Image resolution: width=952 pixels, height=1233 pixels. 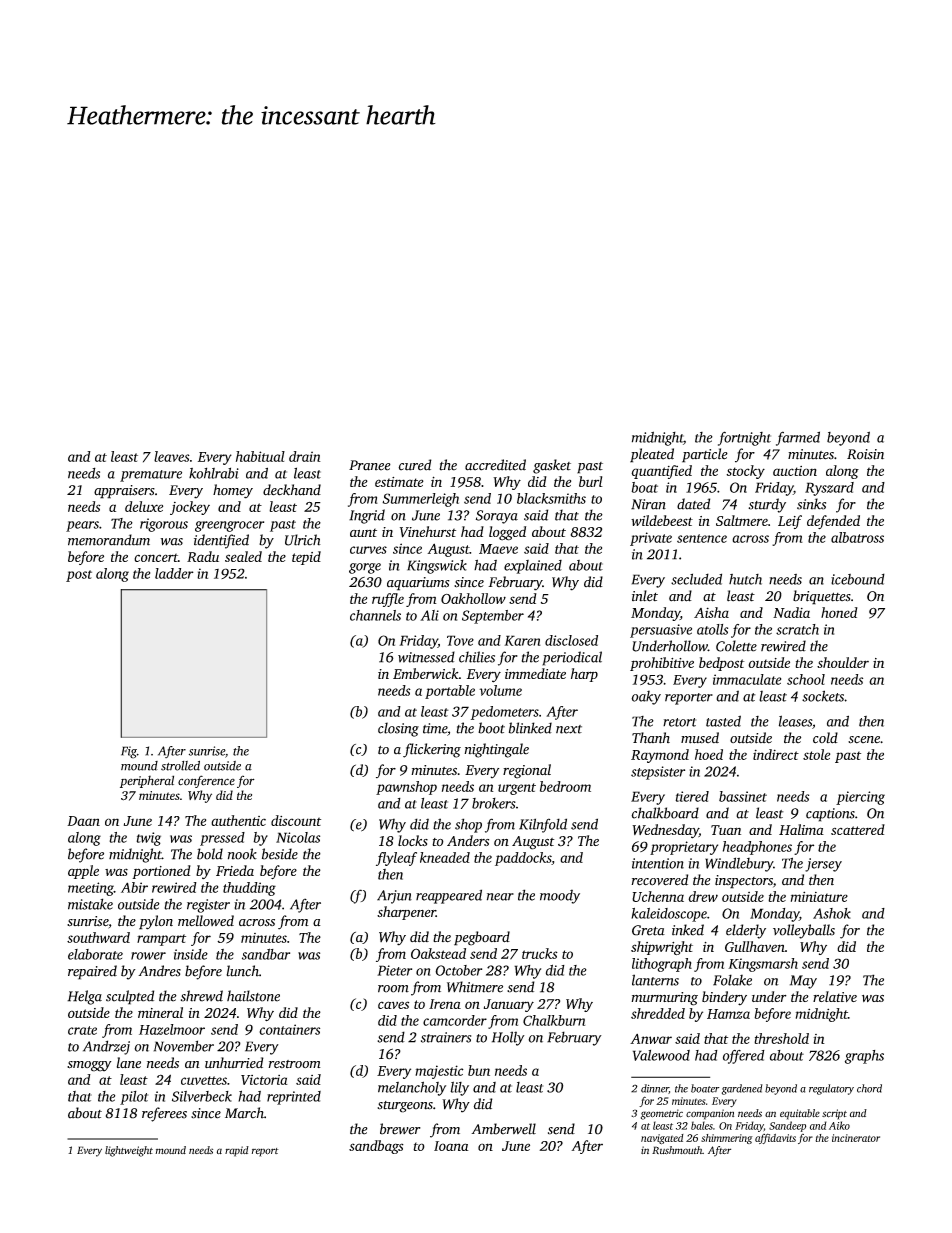 I want to click on leaves, so click(x=172, y=456).
